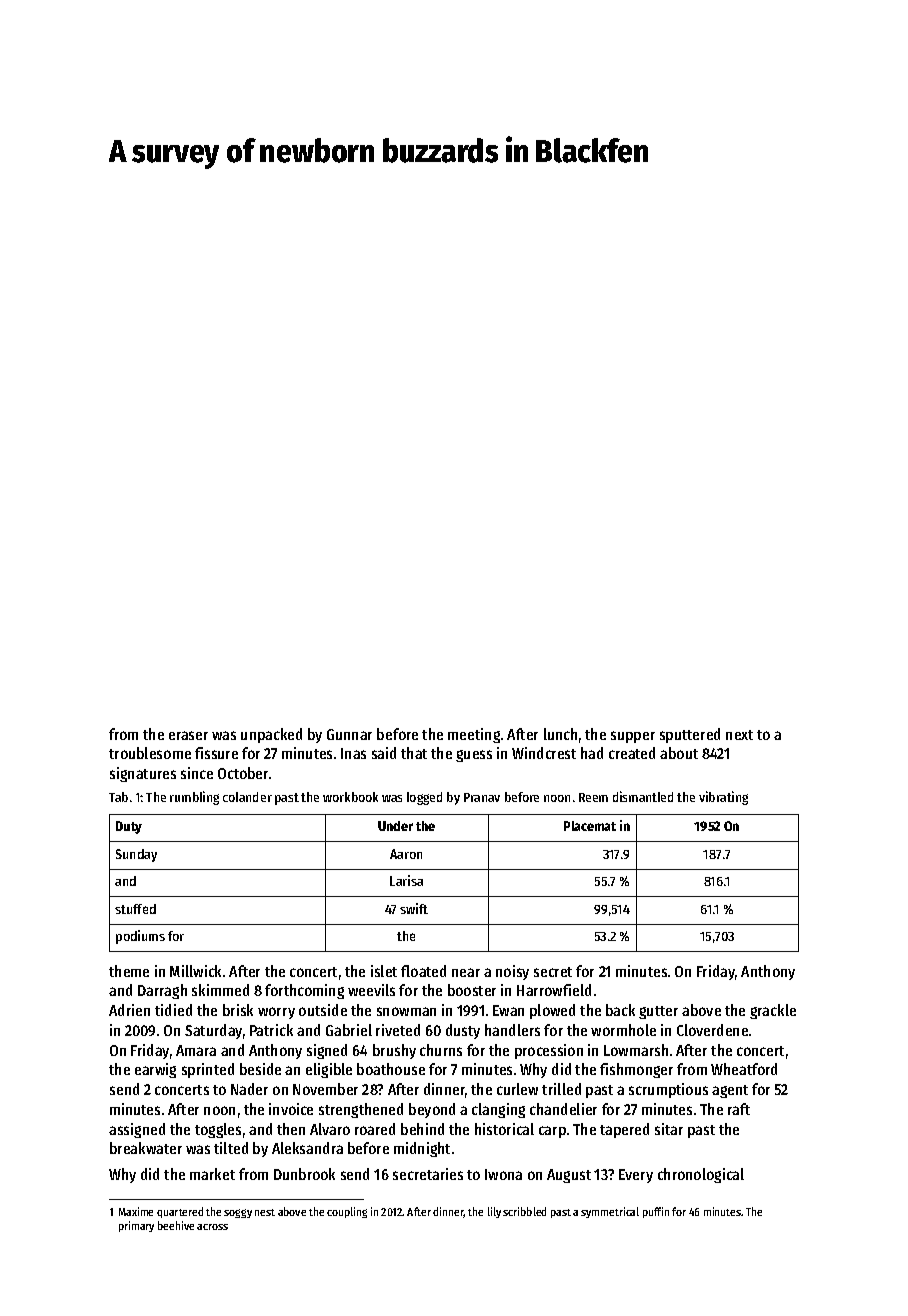 The height and width of the screenshot is (1316, 908). Describe the element at coordinates (744, 1069) in the screenshot. I see `Wheatford` at that location.
